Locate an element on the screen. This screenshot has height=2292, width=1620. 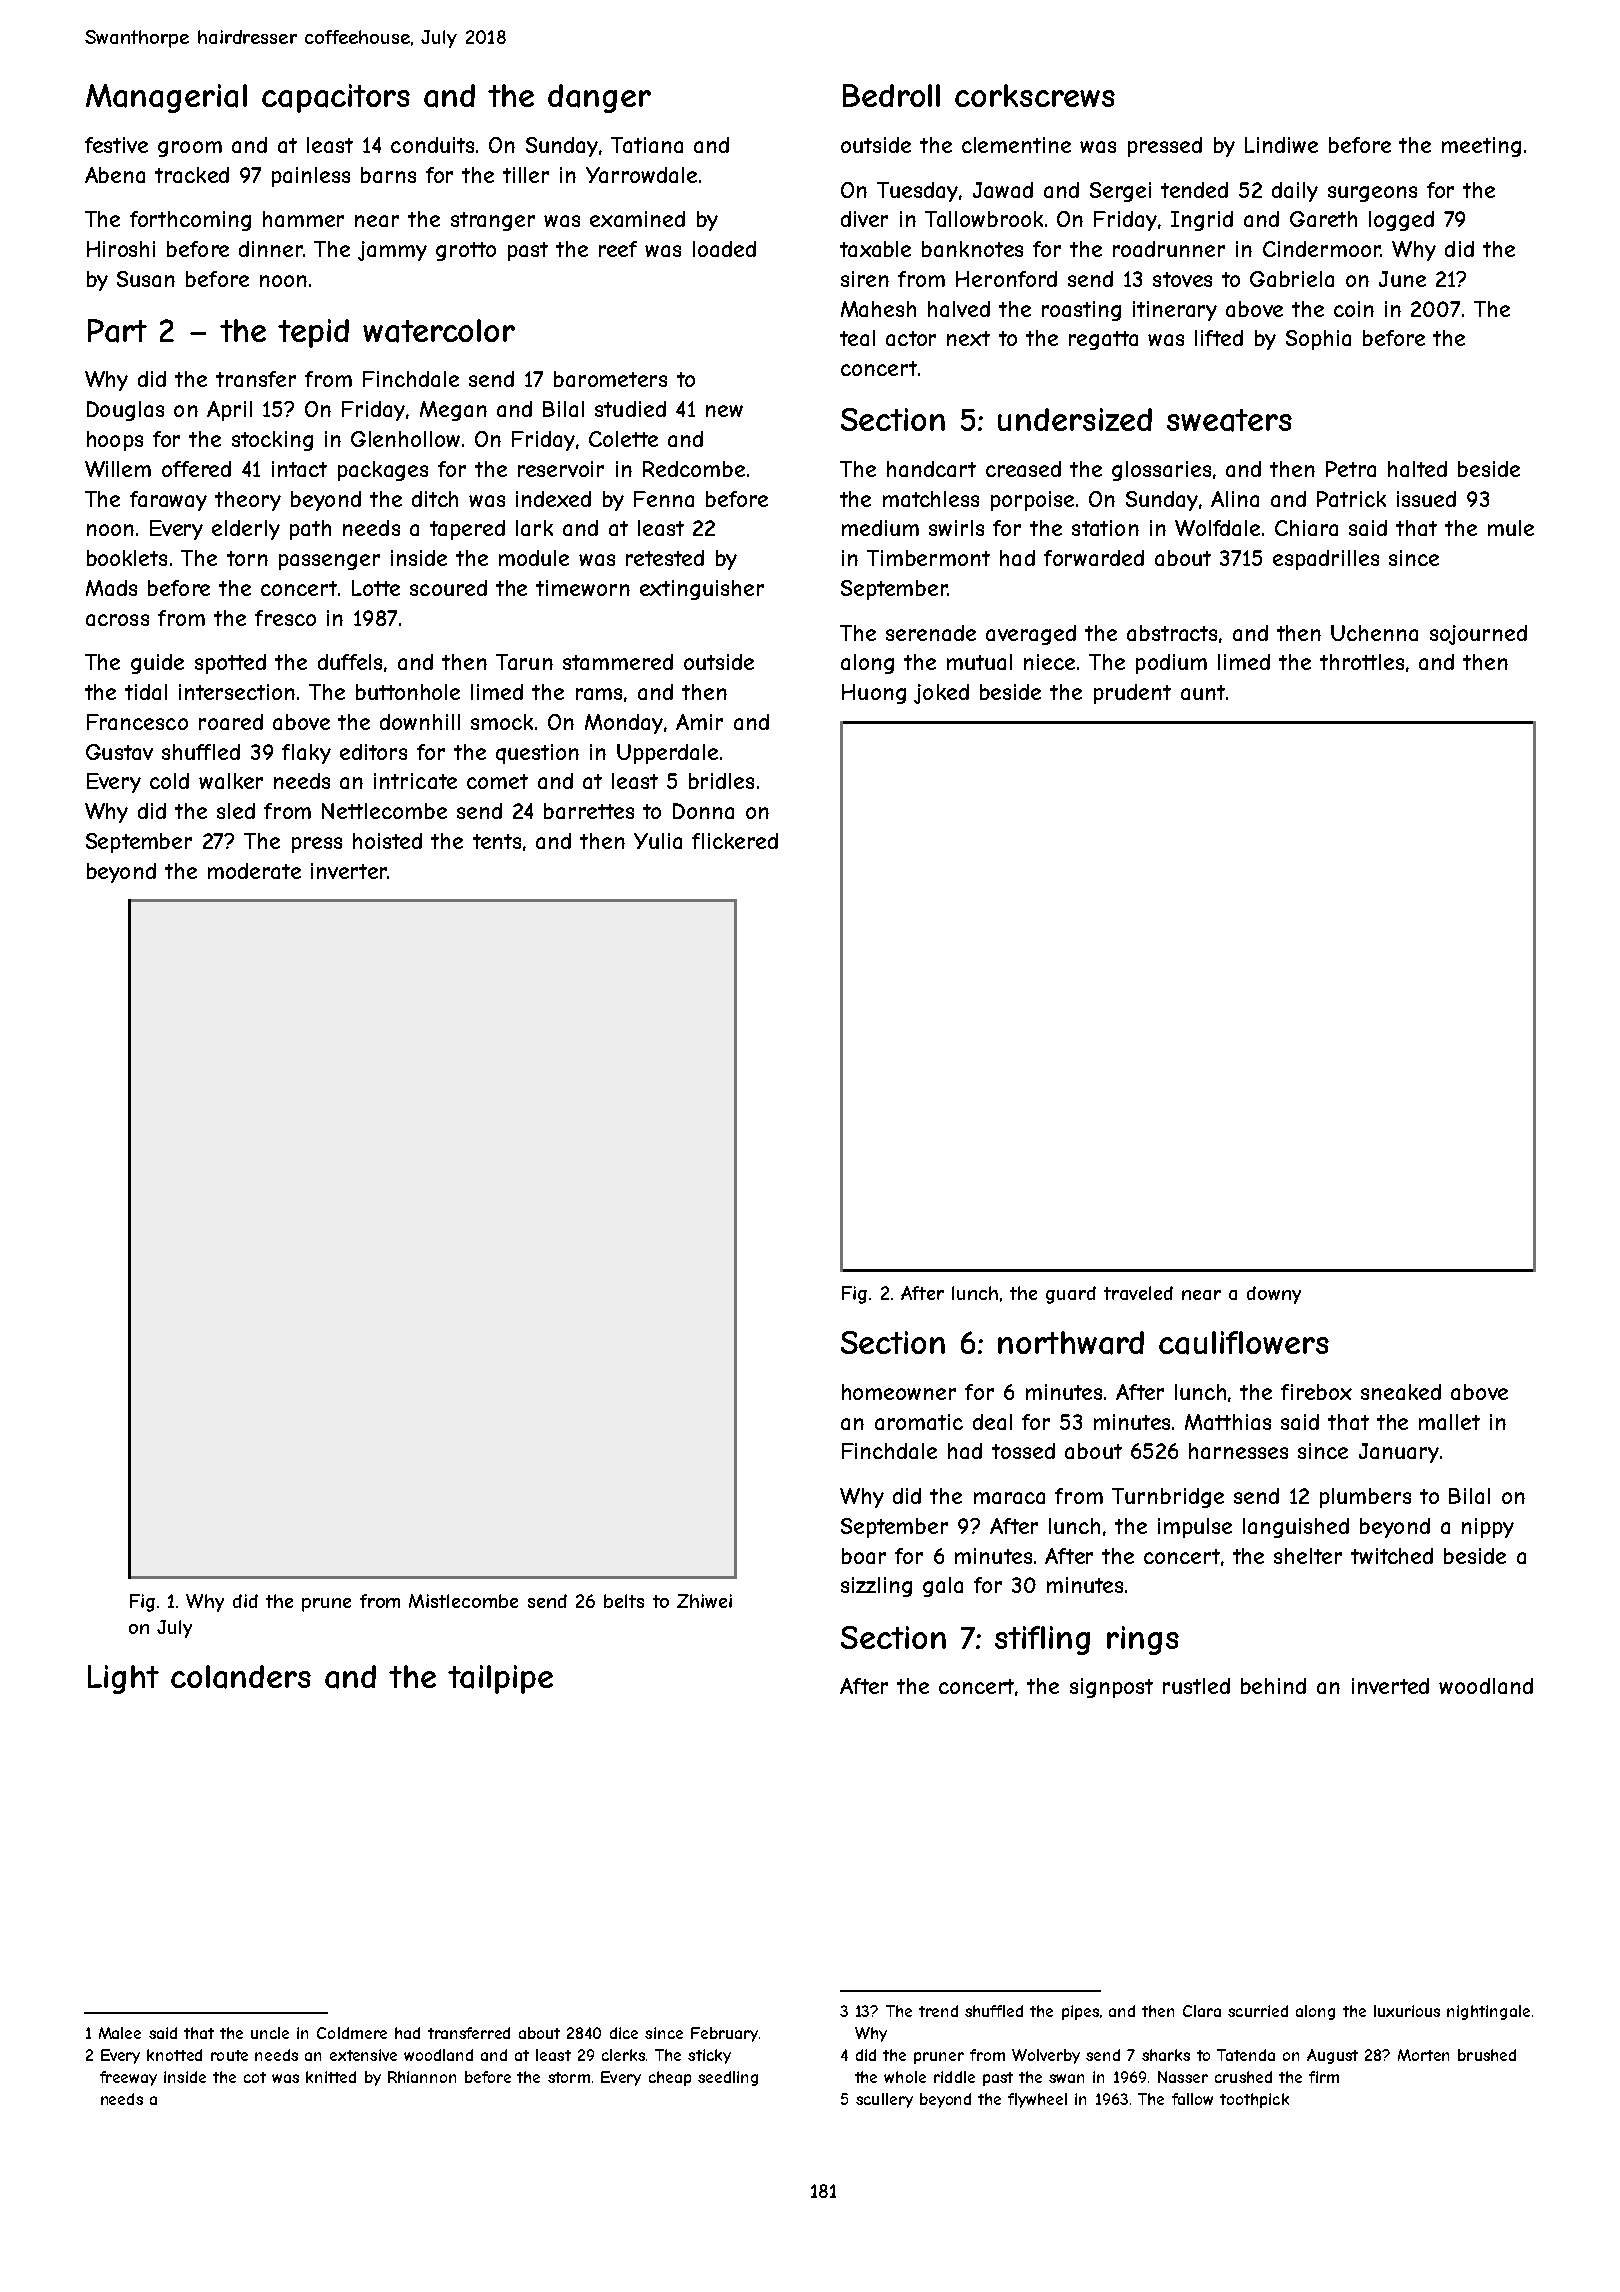
extensive is located at coordinates (363, 2055).
